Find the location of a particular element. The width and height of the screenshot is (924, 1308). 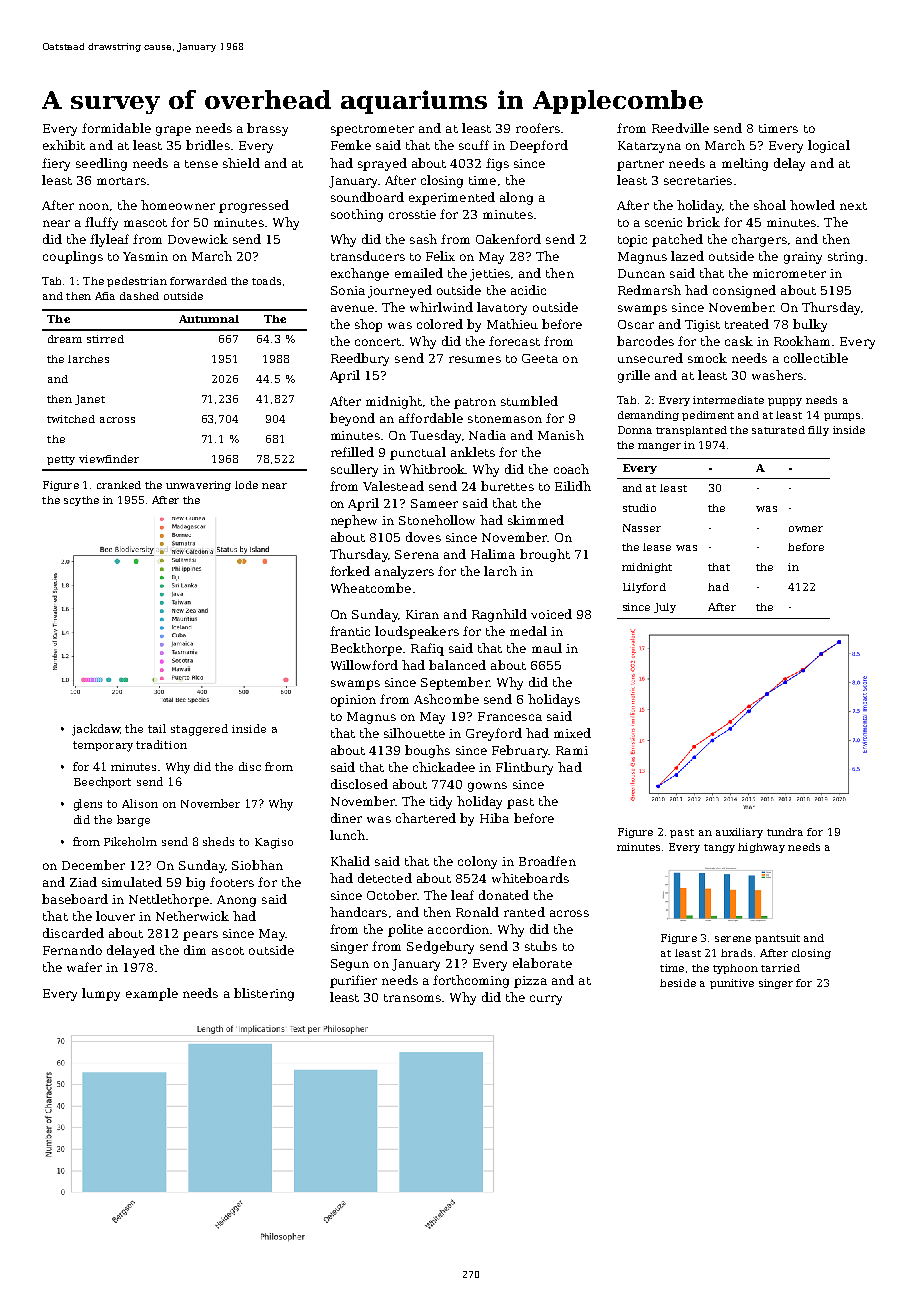

formidable is located at coordinates (116, 128).
